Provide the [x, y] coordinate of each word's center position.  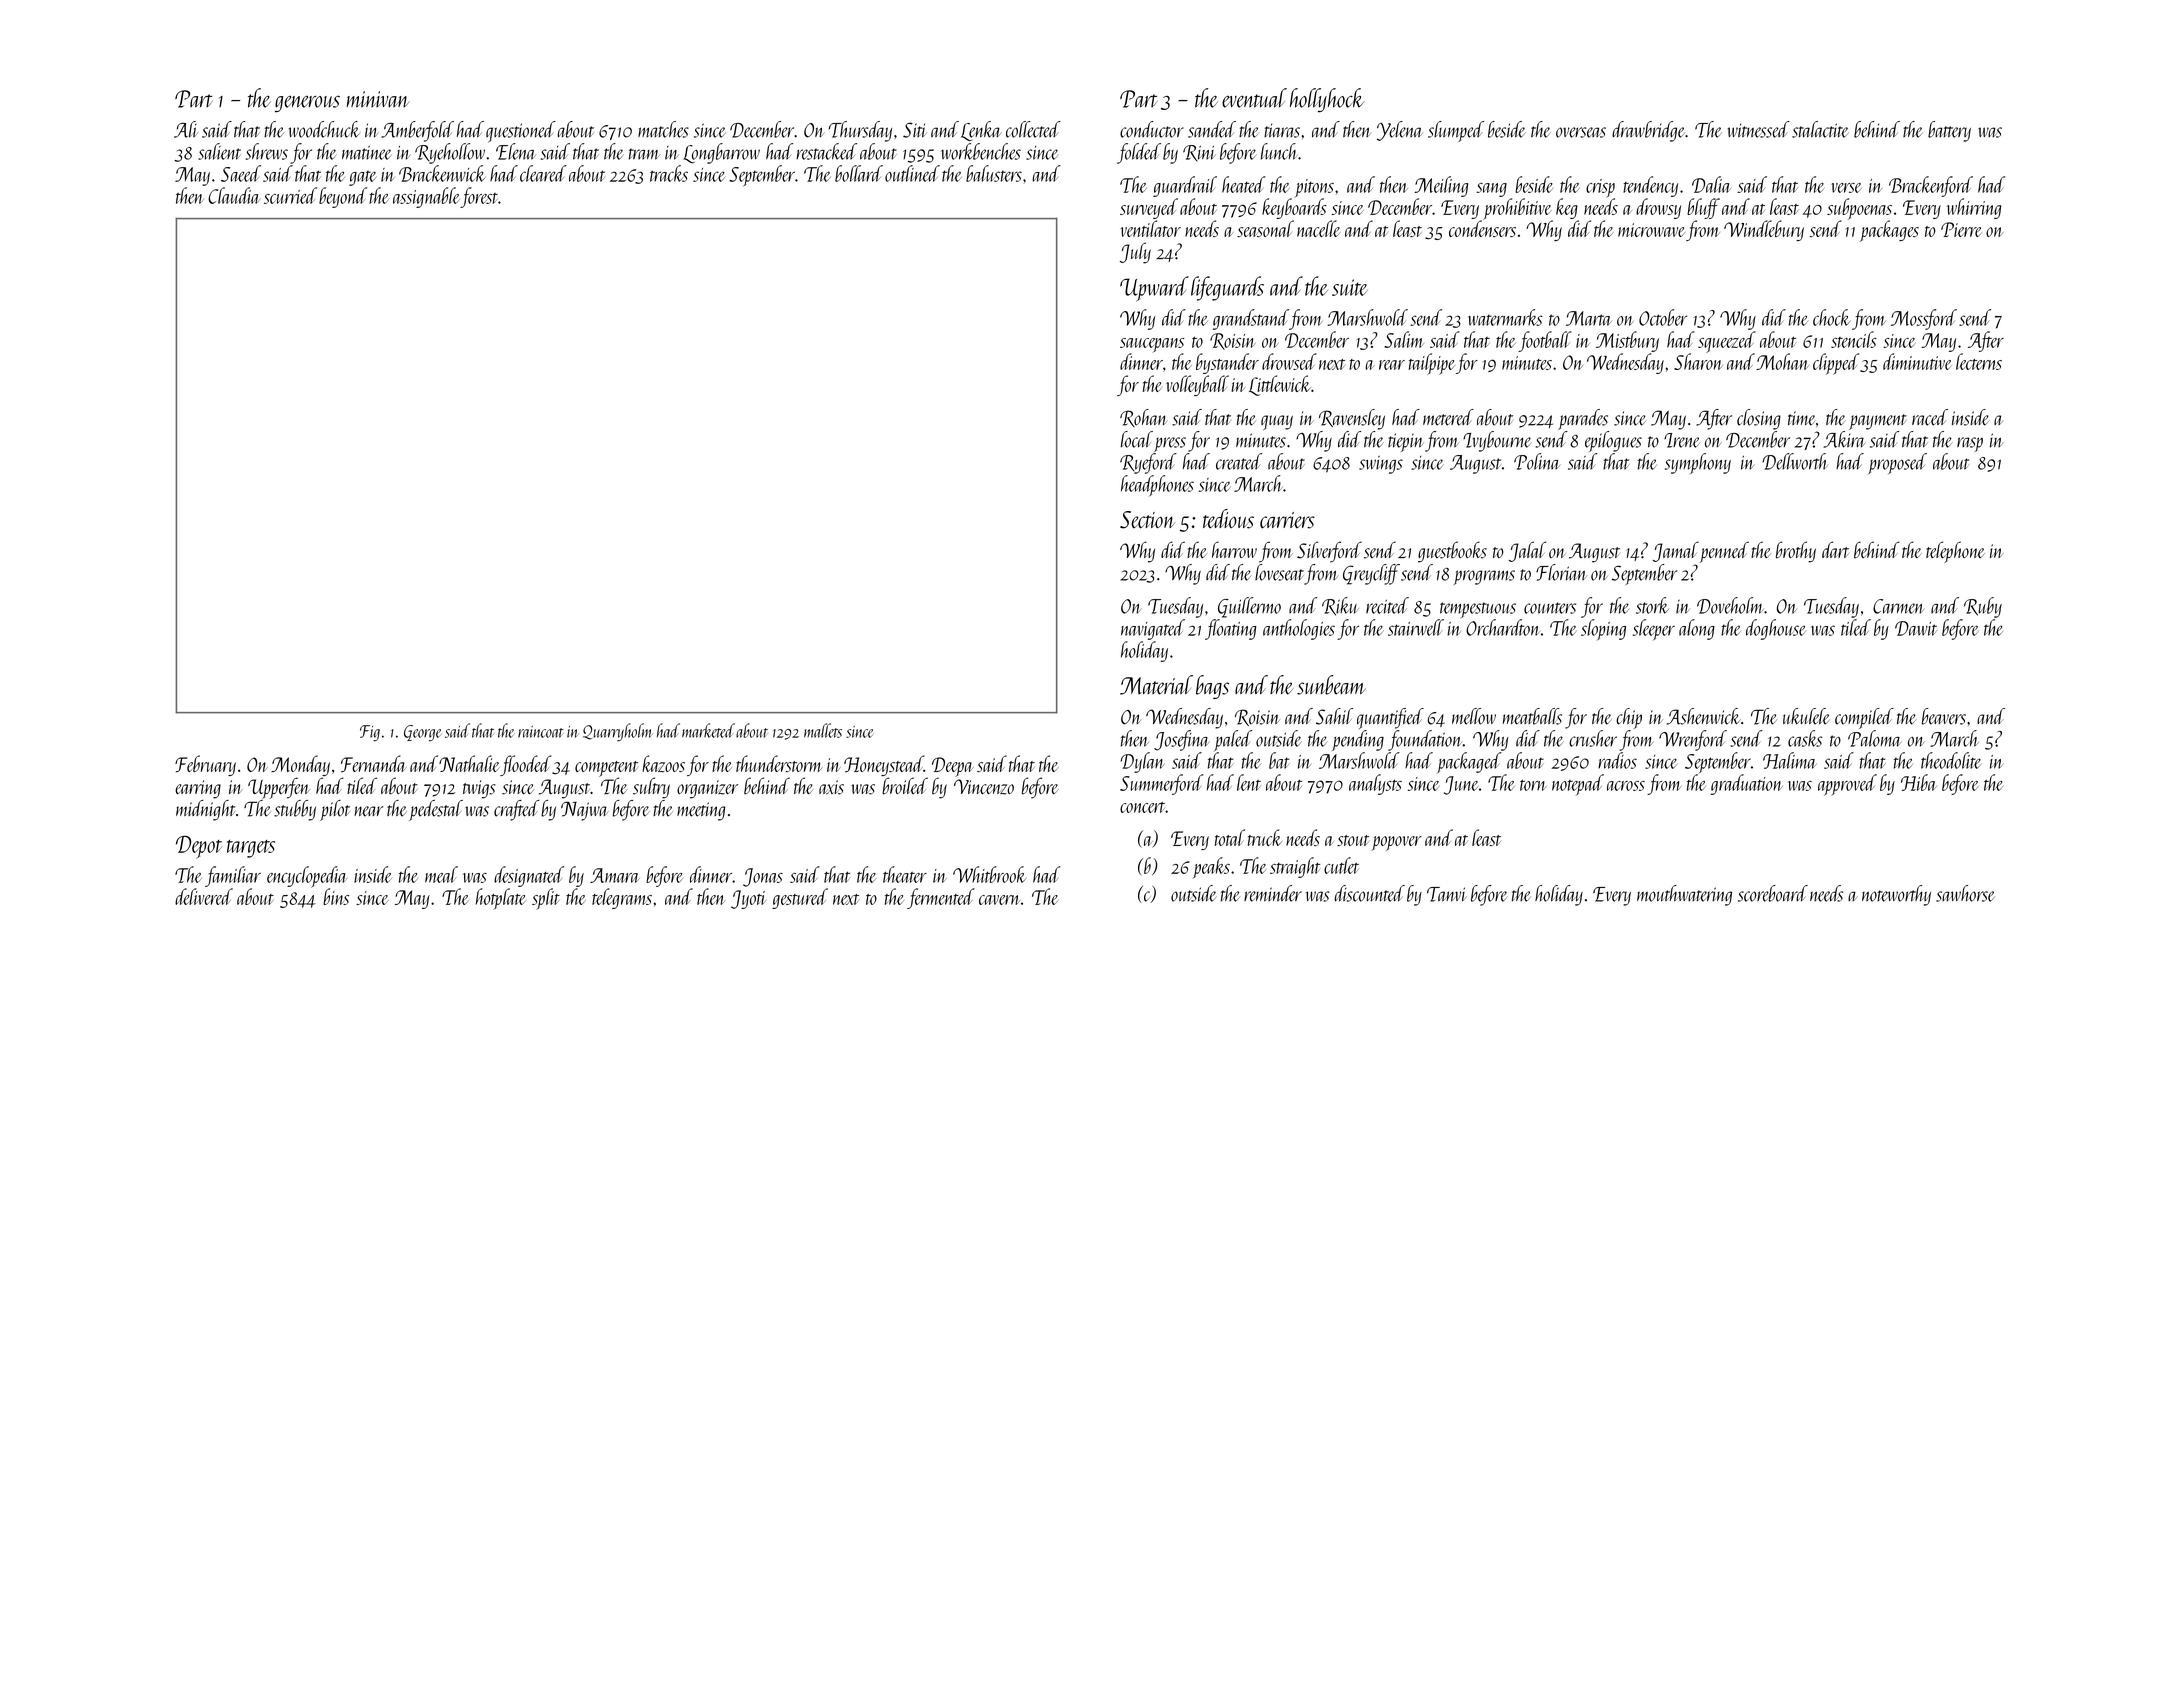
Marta [1589, 318]
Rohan [1144, 418]
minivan [378, 99]
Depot [199, 846]
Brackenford [1931, 186]
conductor [1152, 129]
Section [1147, 520]
